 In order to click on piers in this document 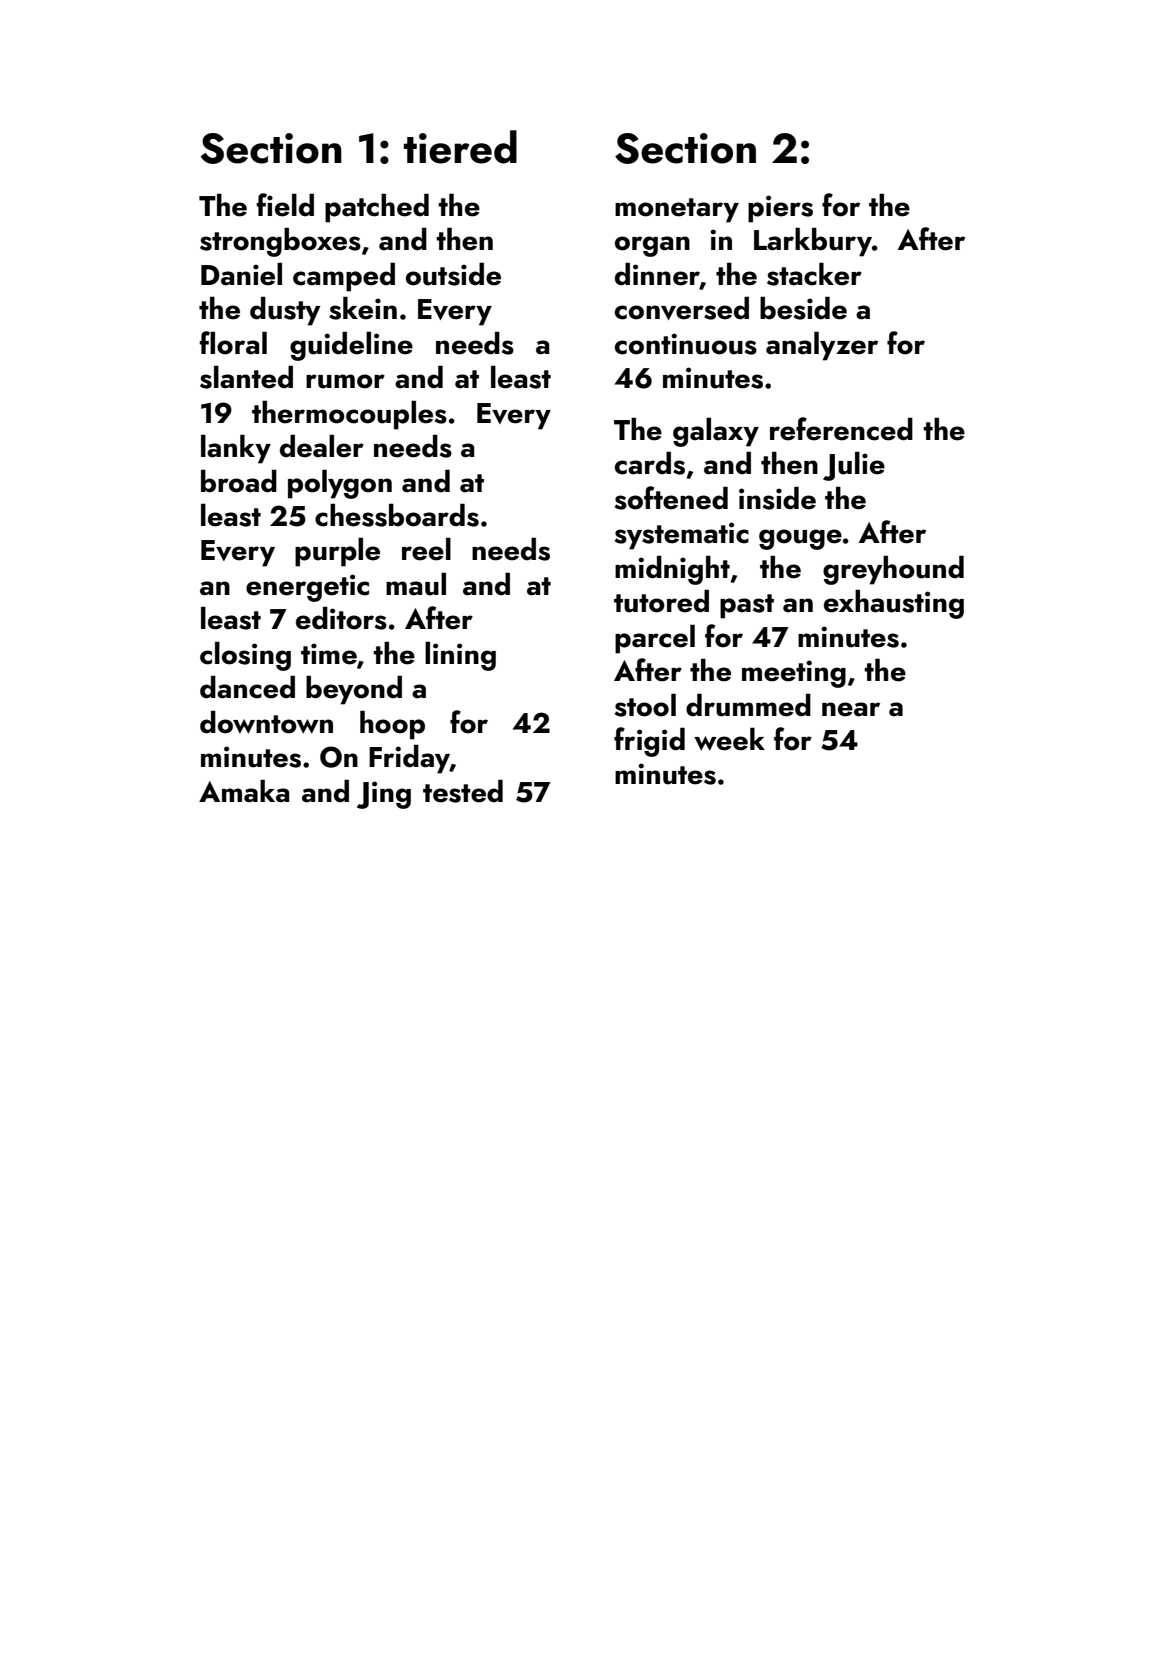, I will do `click(780, 209)`.
